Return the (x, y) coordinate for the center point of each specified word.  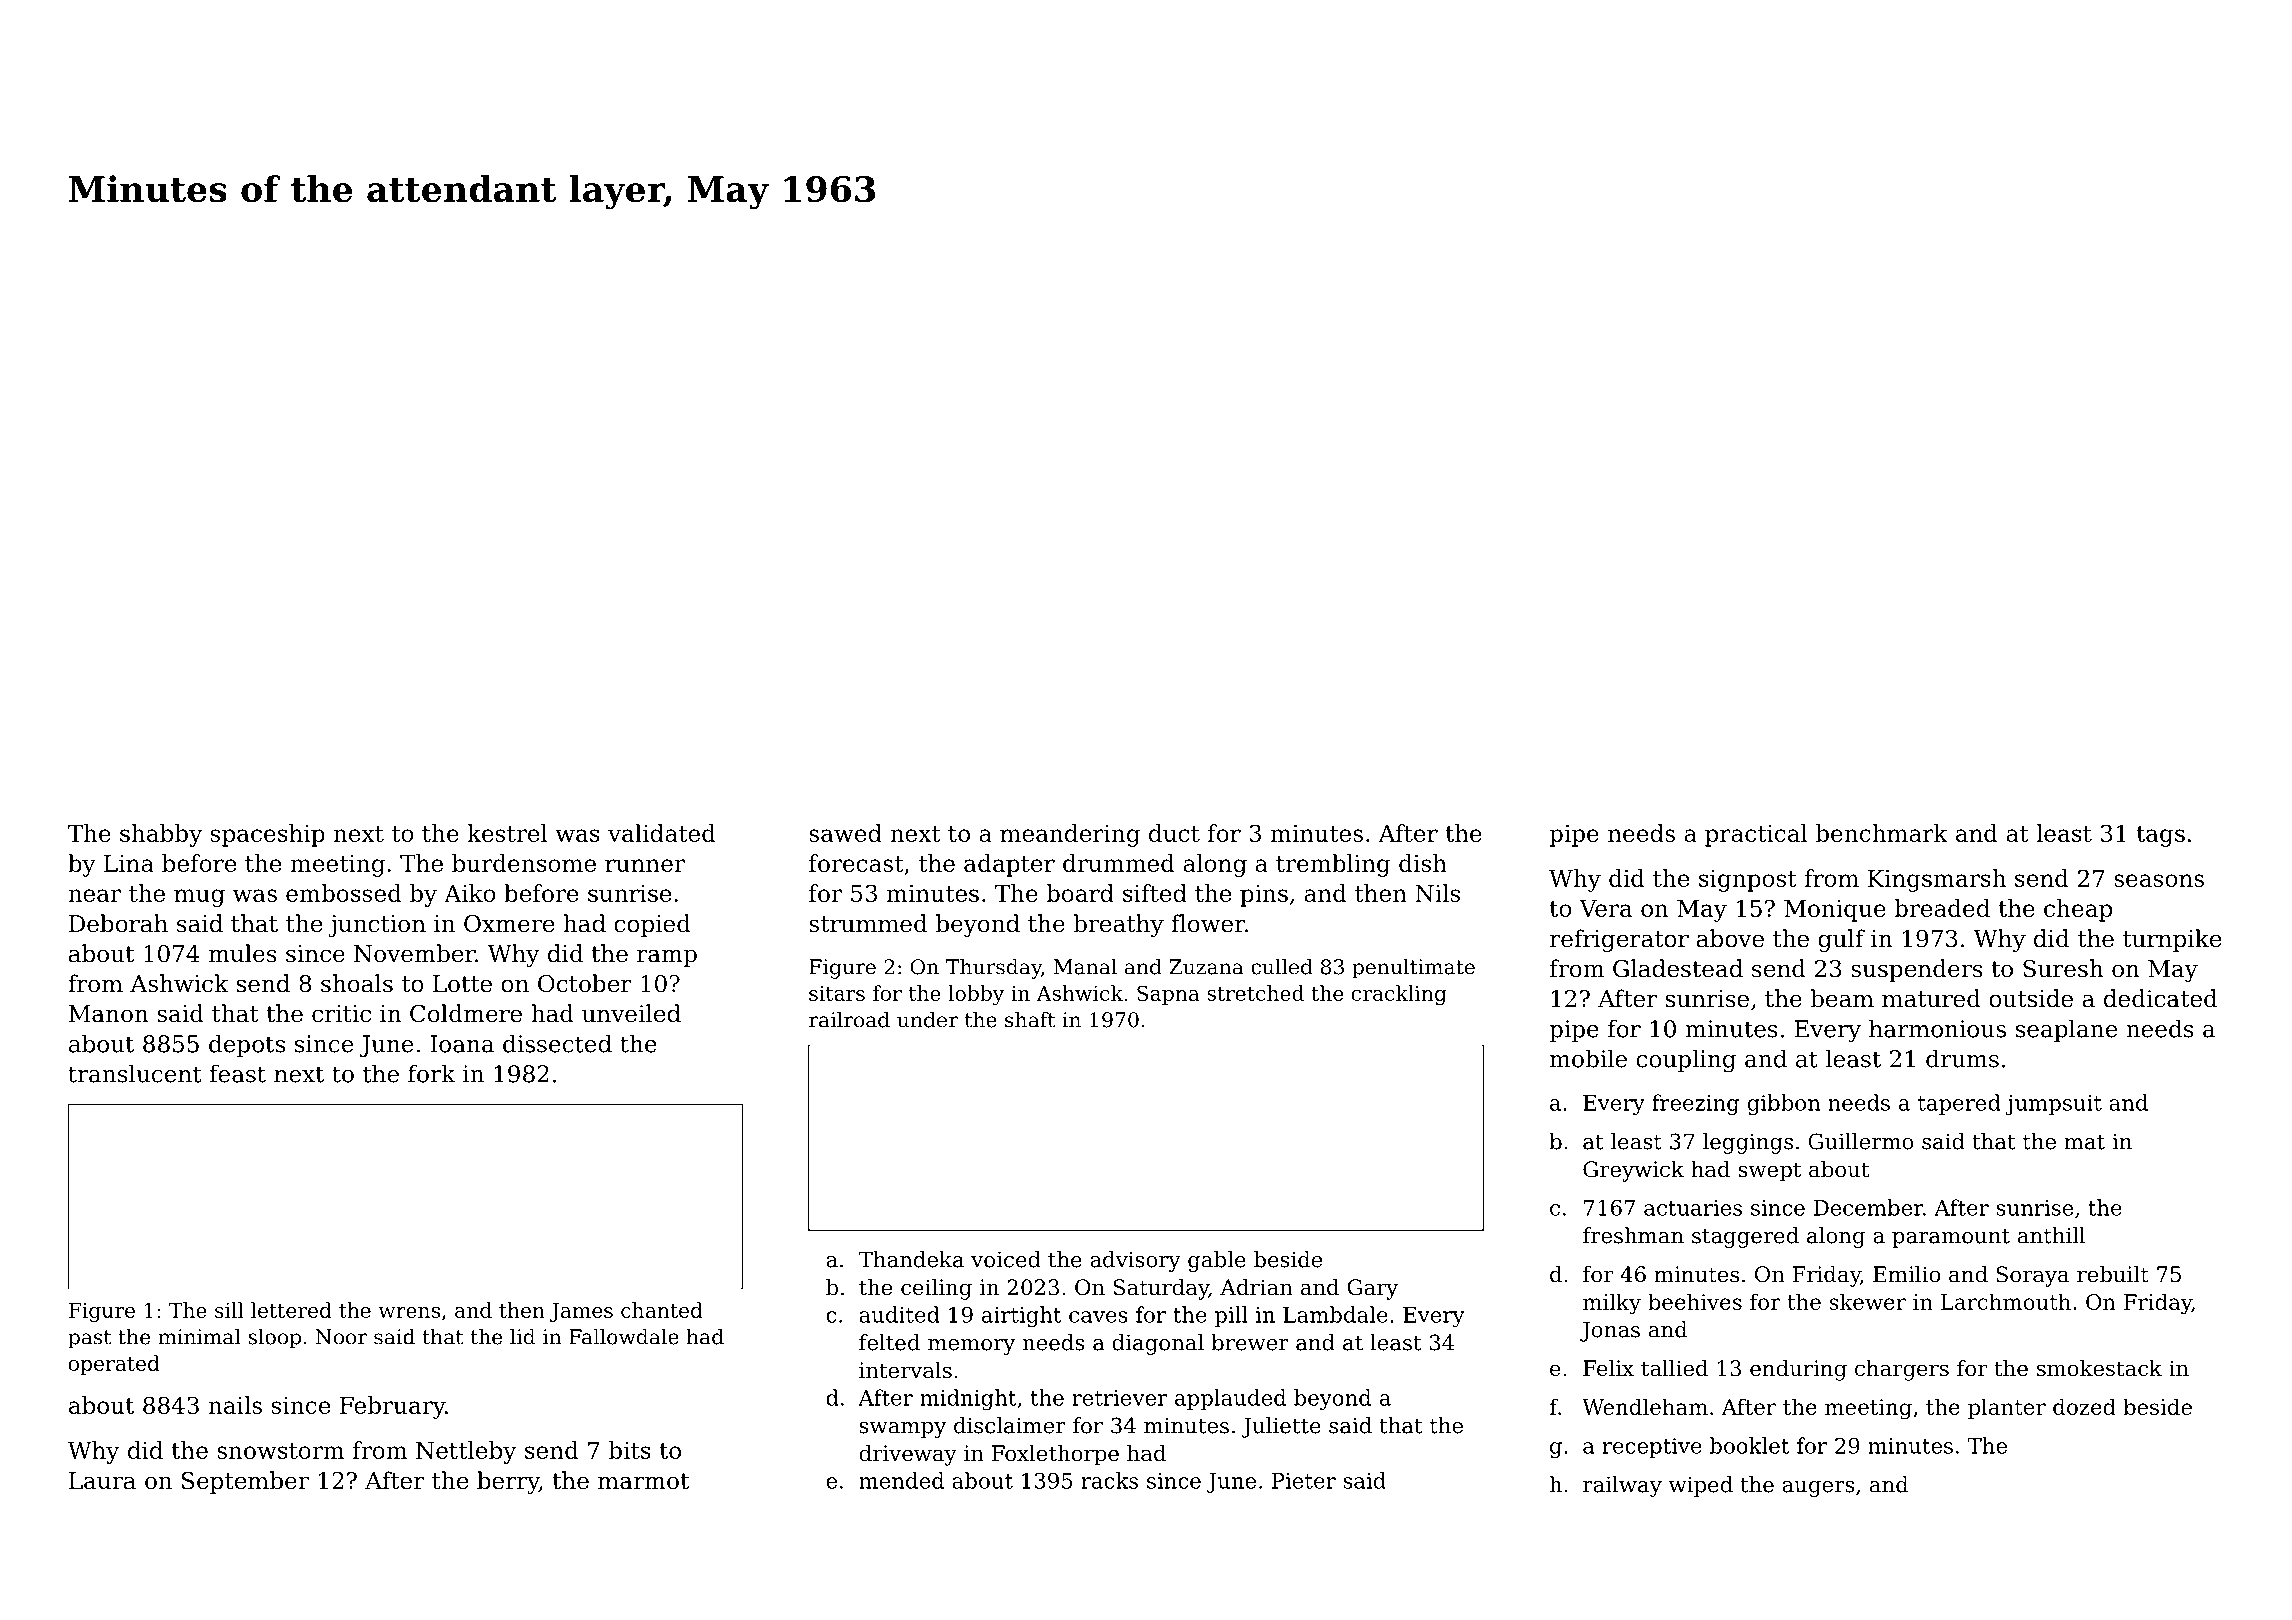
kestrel (507, 833)
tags (2160, 836)
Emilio (1906, 1274)
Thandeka (911, 1259)
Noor (341, 1337)
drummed (1119, 863)
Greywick (1633, 1171)
